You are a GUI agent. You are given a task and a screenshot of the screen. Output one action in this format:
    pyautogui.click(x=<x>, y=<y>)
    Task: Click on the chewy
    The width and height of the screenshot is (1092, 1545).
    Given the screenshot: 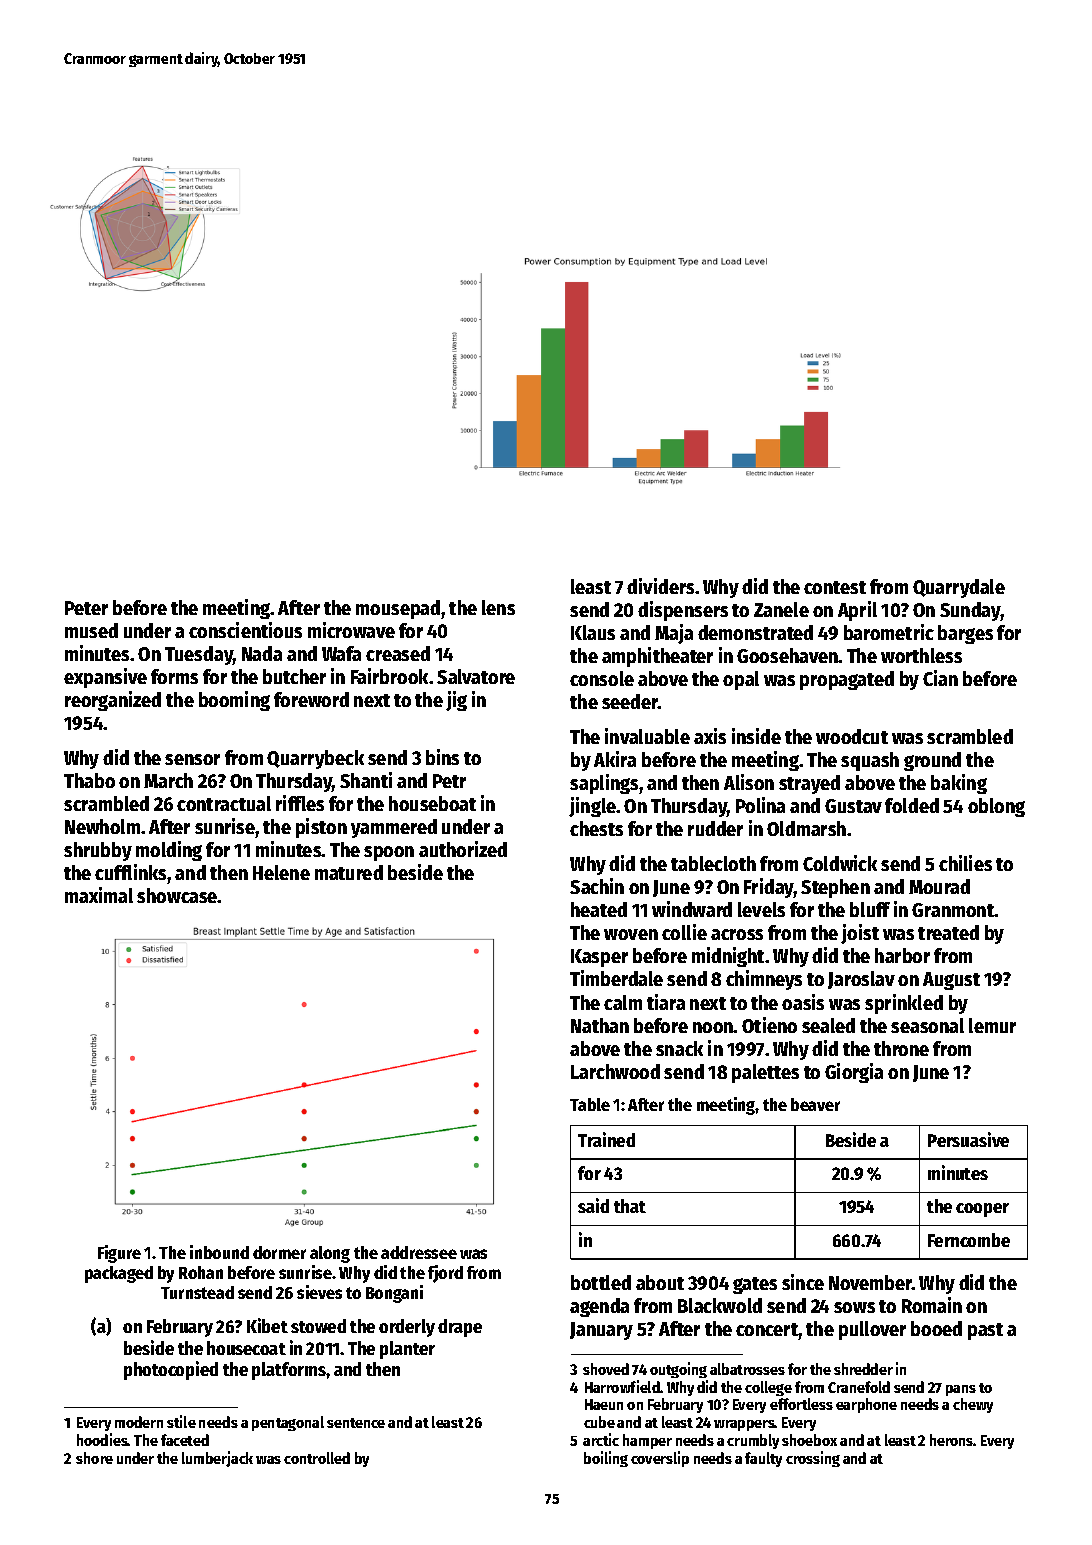 What is the action you would take?
    pyautogui.click(x=973, y=1405)
